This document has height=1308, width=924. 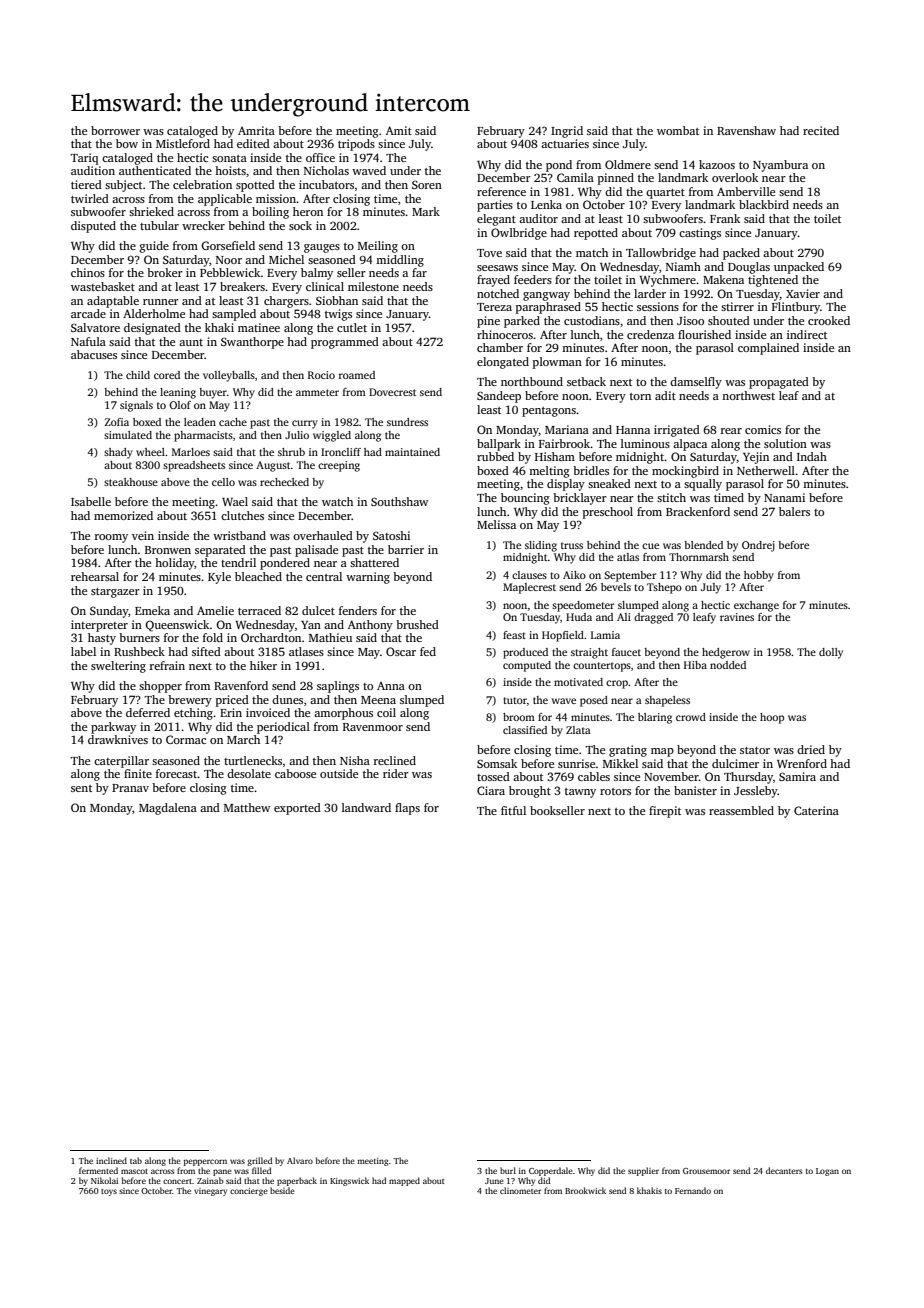 I want to click on sent, so click(x=81, y=788).
